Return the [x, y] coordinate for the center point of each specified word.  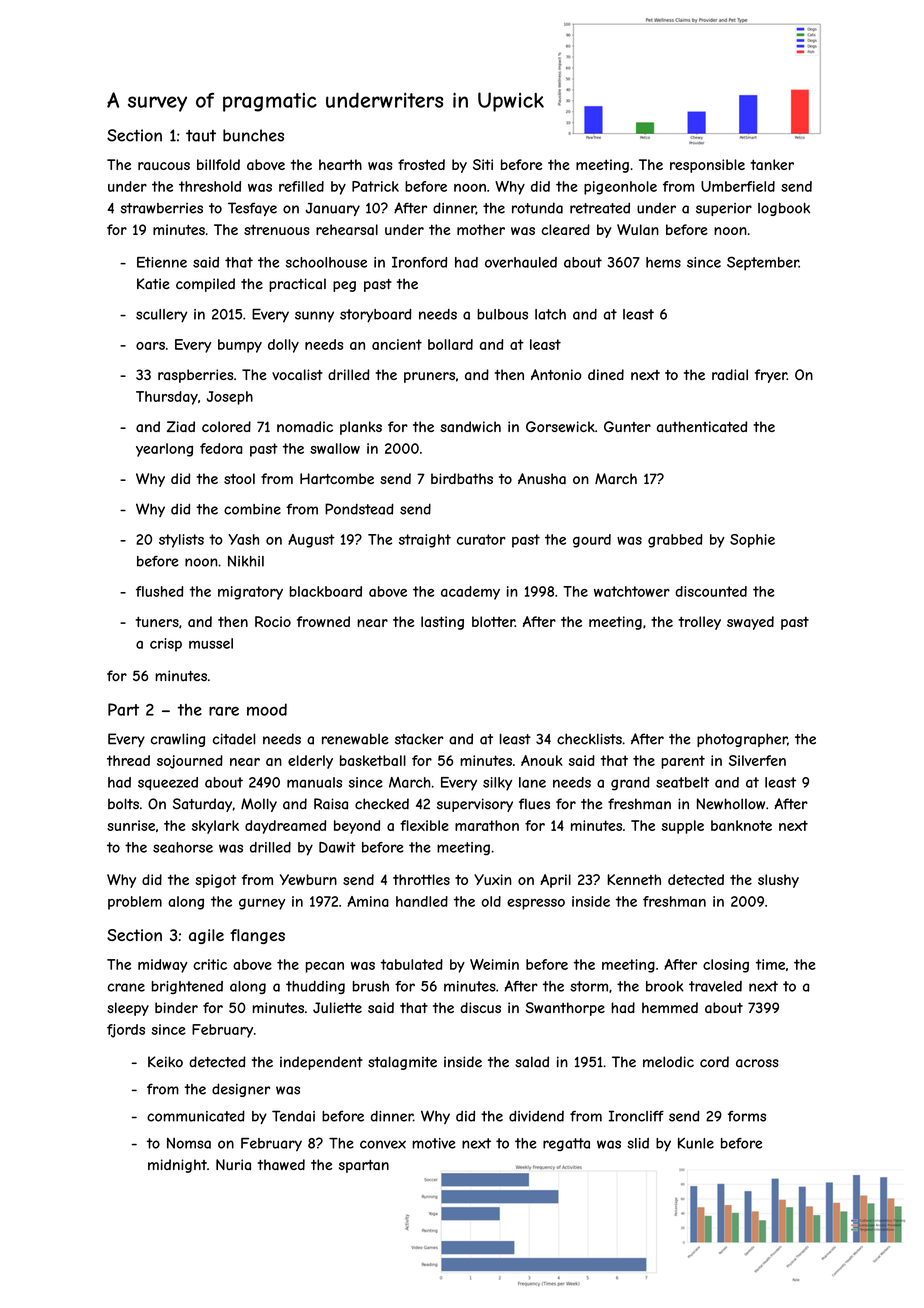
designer [241, 1090]
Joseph [230, 398]
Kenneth [634, 879]
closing [726, 966]
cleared [565, 229]
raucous [164, 166]
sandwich [471, 426]
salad [532, 1062]
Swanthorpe [565, 1009]
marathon [487, 825]
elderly [310, 762]
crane [126, 987]
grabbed [675, 541]
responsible [707, 166]
